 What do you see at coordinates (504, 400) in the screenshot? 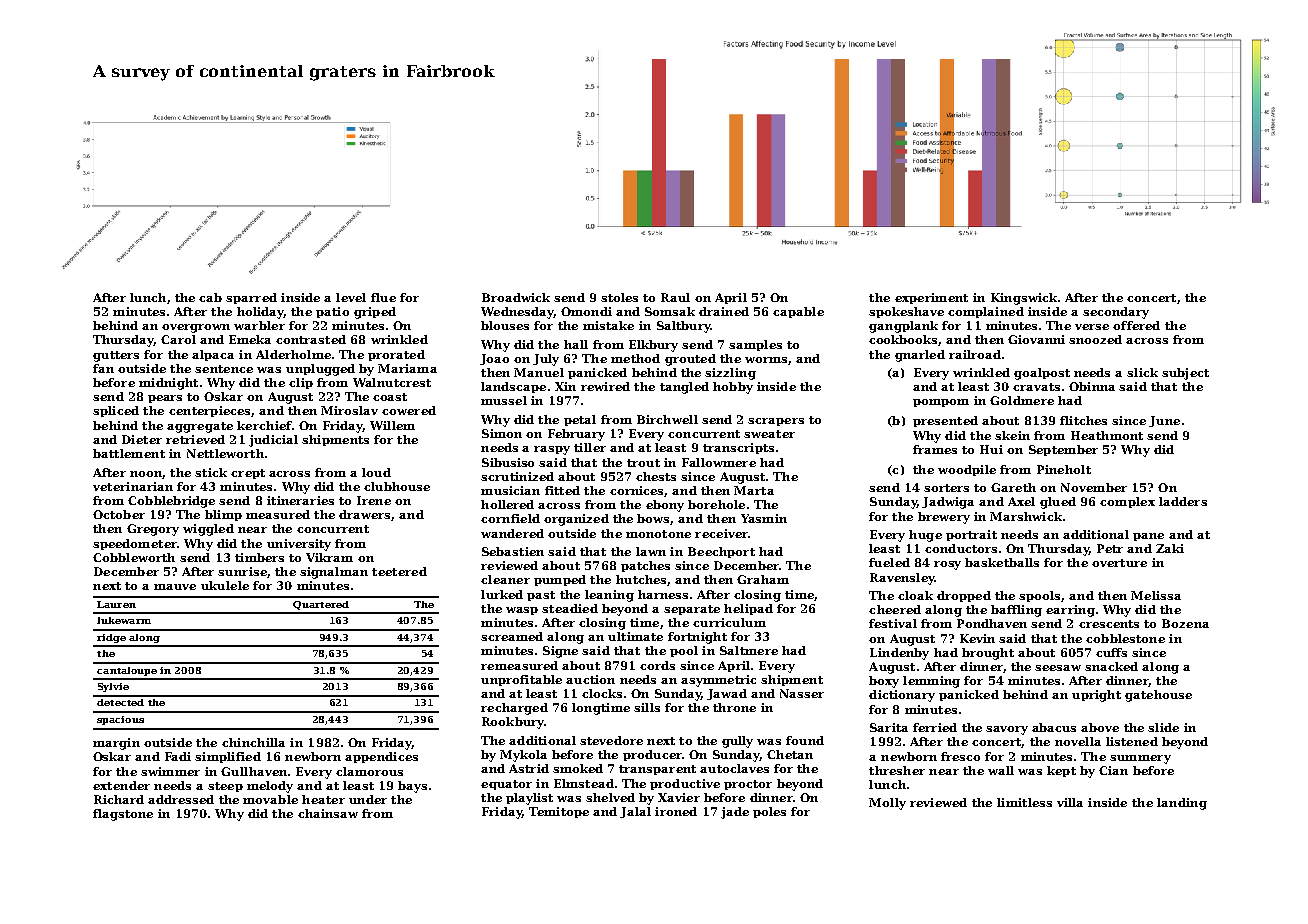
I see `mussel` at bounding box center [504, 400].
